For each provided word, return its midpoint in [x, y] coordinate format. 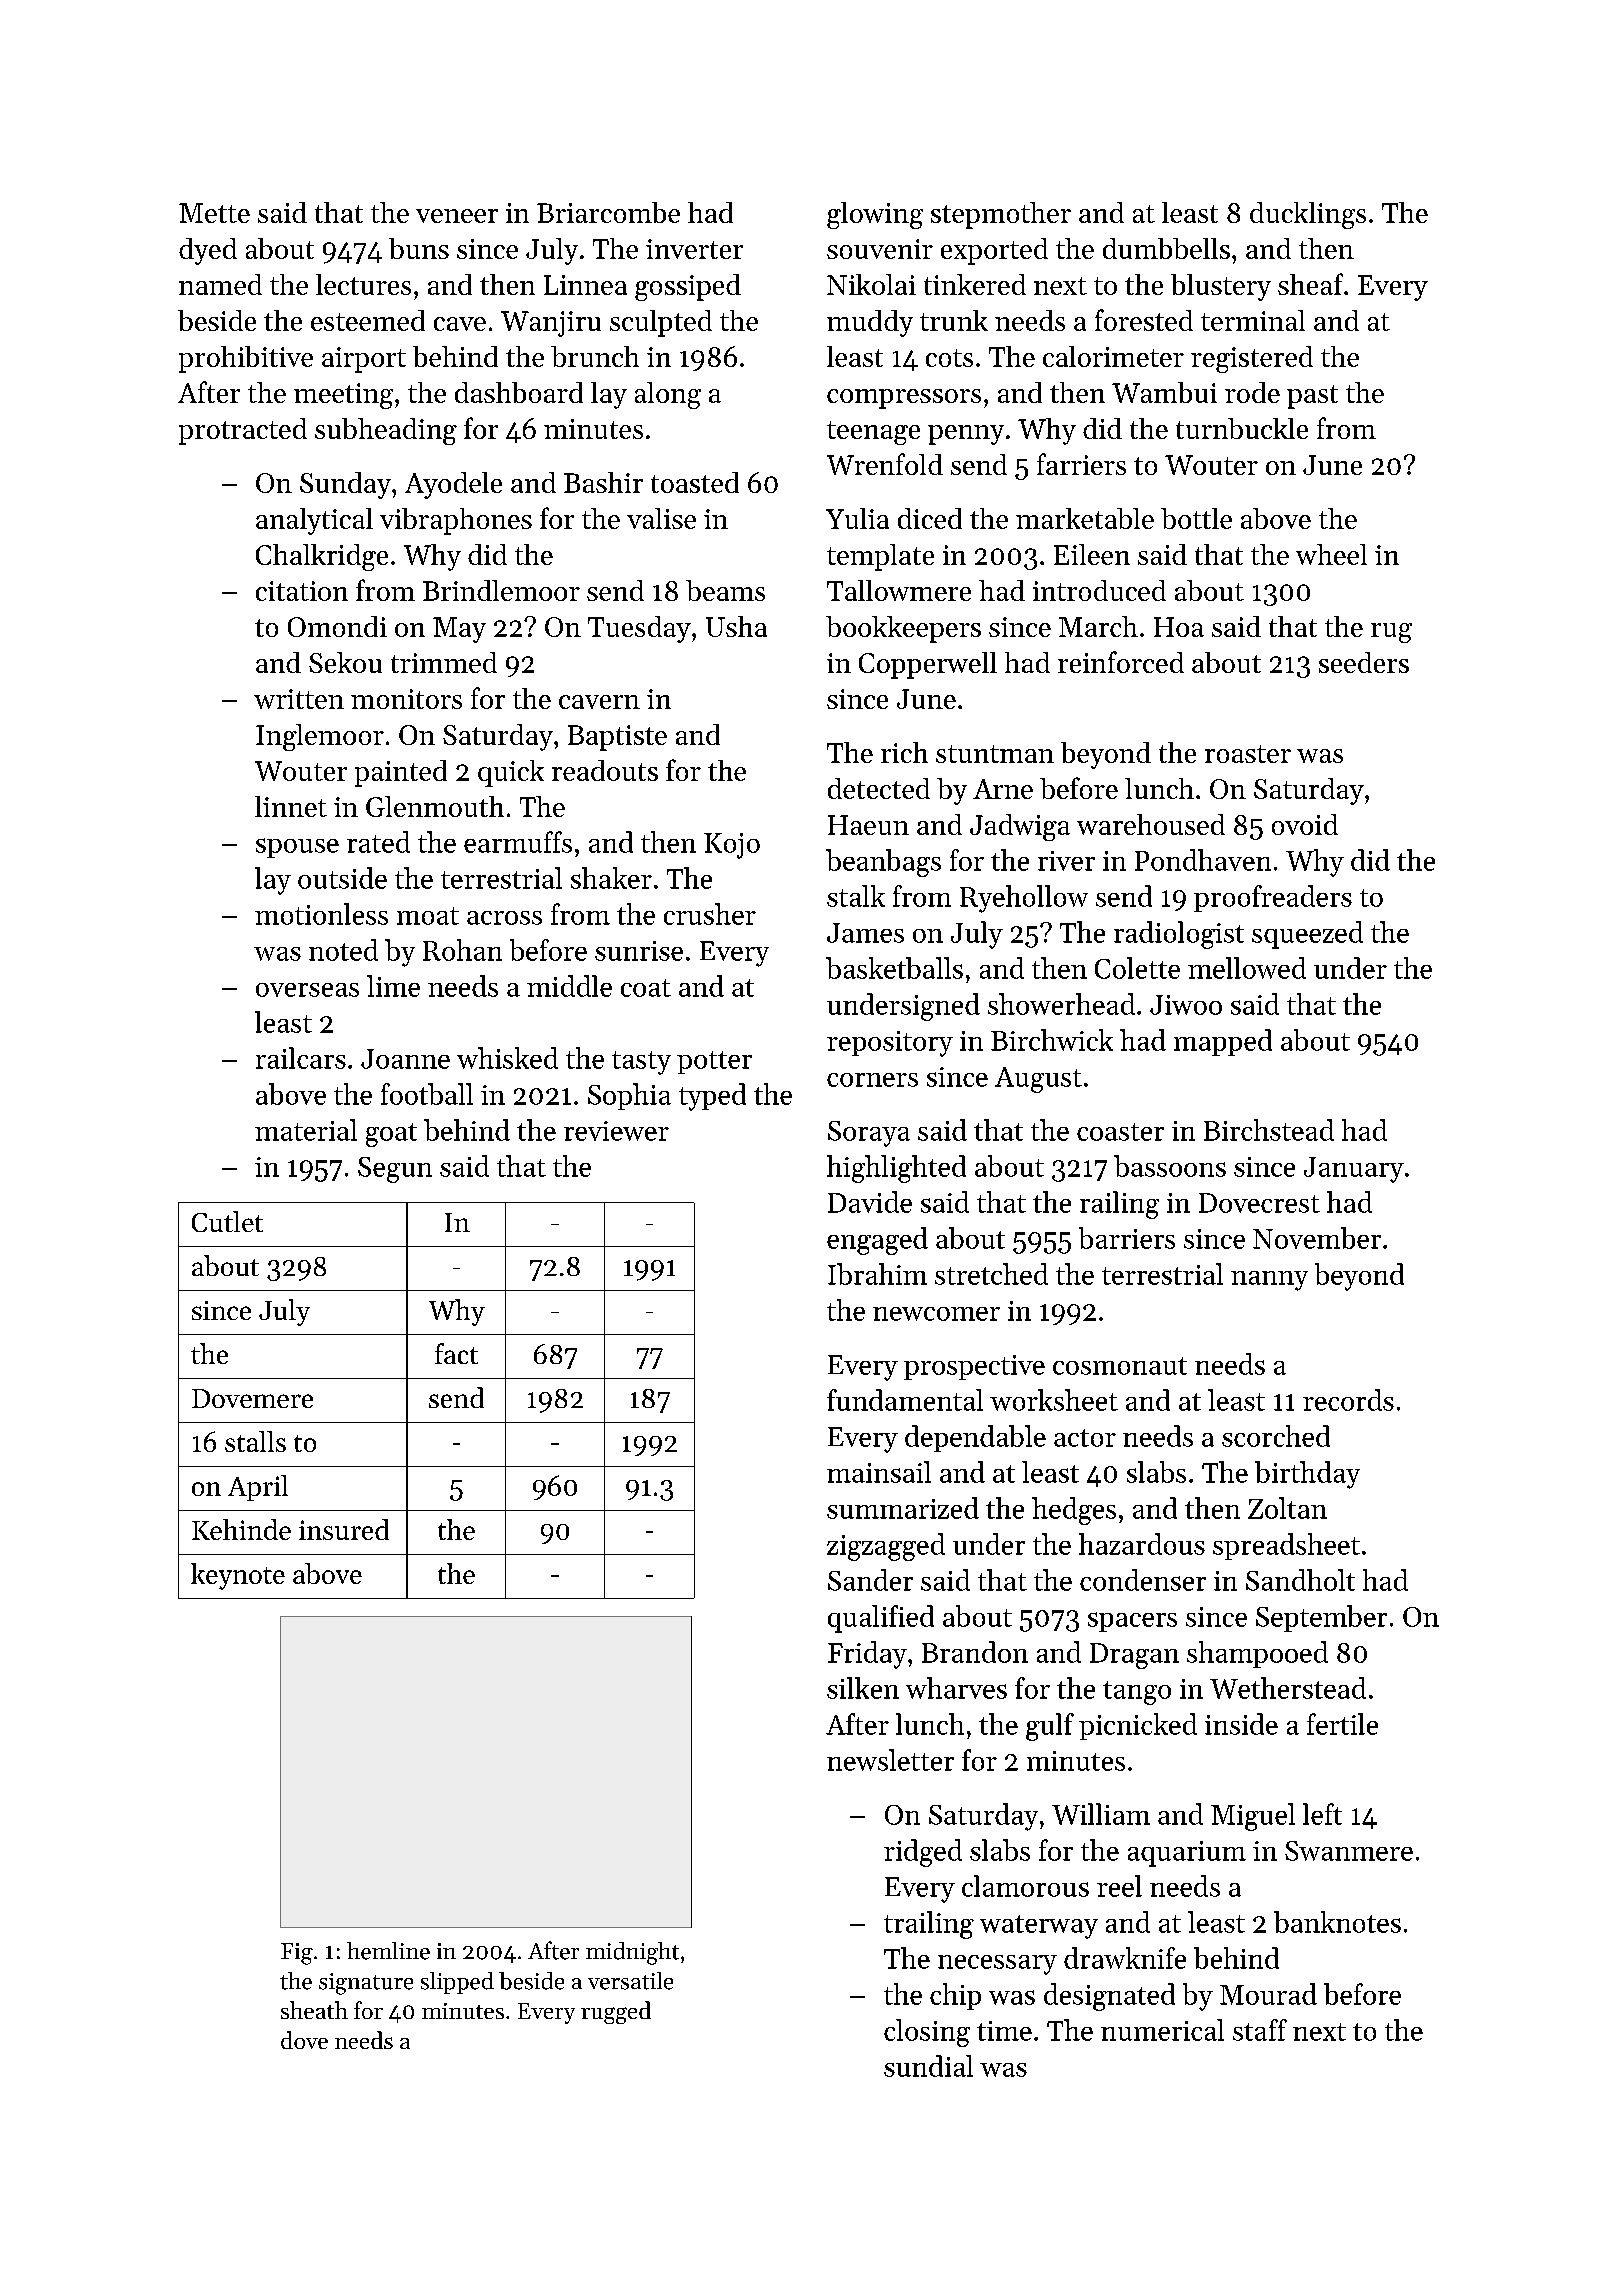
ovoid [1305, 824]
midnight [632, 1953]
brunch [595, 356]
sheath [314, 2010]
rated [378, 842]
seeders [1364, 662]
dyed [208, 251]
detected [879, 788]
